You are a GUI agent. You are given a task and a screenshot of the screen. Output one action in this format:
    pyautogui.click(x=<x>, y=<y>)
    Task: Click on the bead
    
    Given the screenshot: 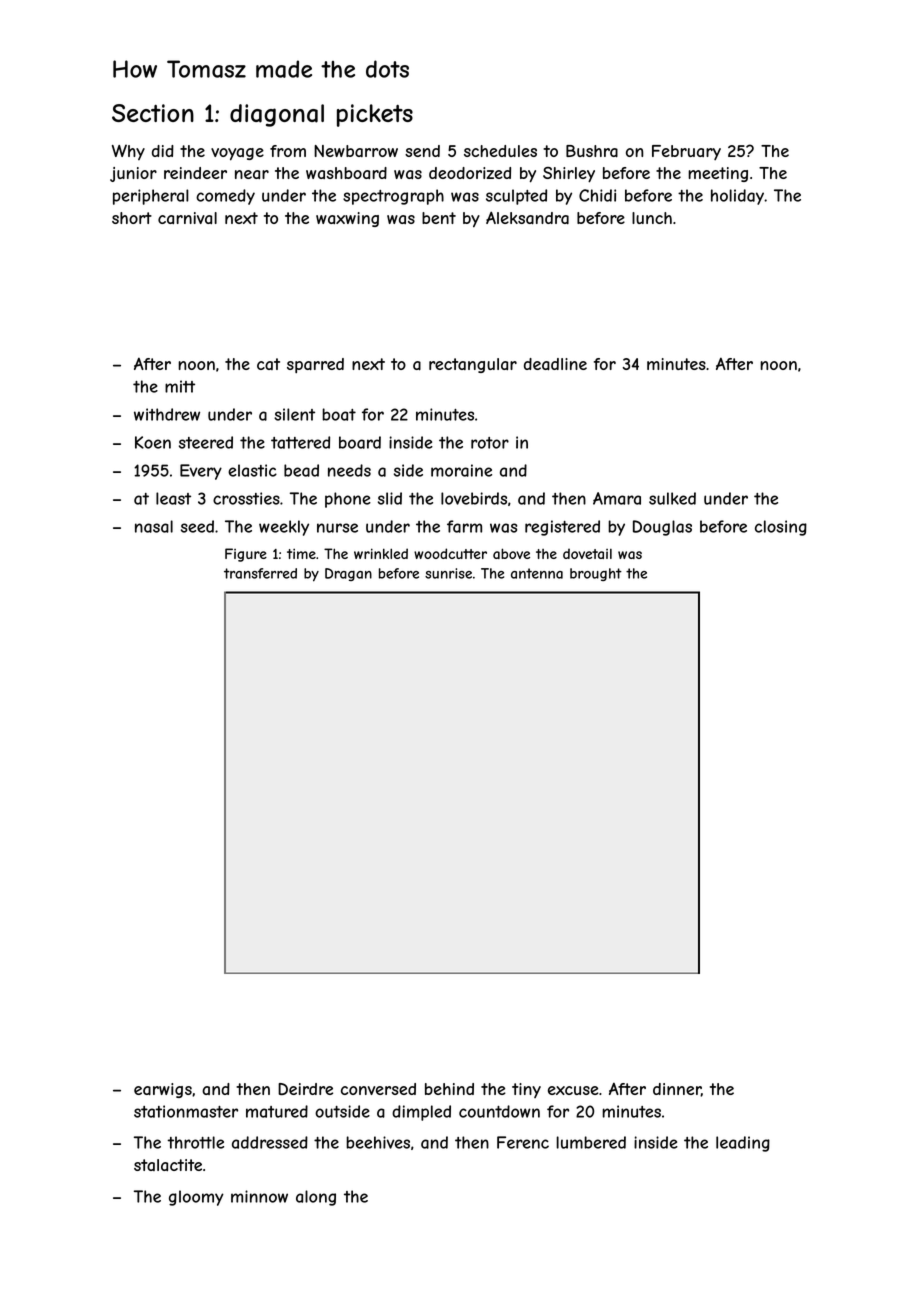 What is the action you would take?
    pyautogui.click(x=301, y=470)
